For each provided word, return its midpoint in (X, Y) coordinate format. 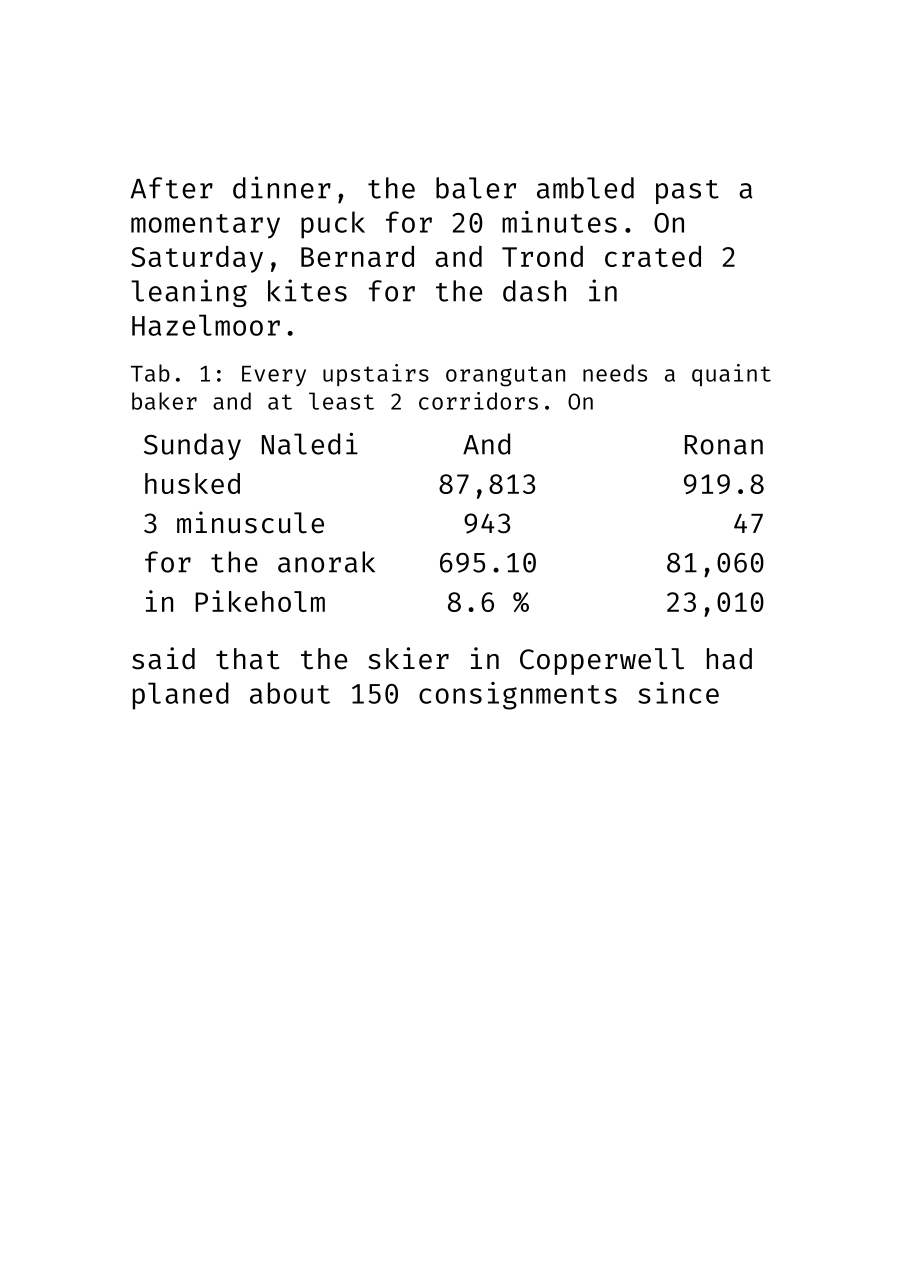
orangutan (505, 376)
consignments (518, 696)
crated (653, 256)
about (290, 693)
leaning (189, 293)
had (729, 659)
